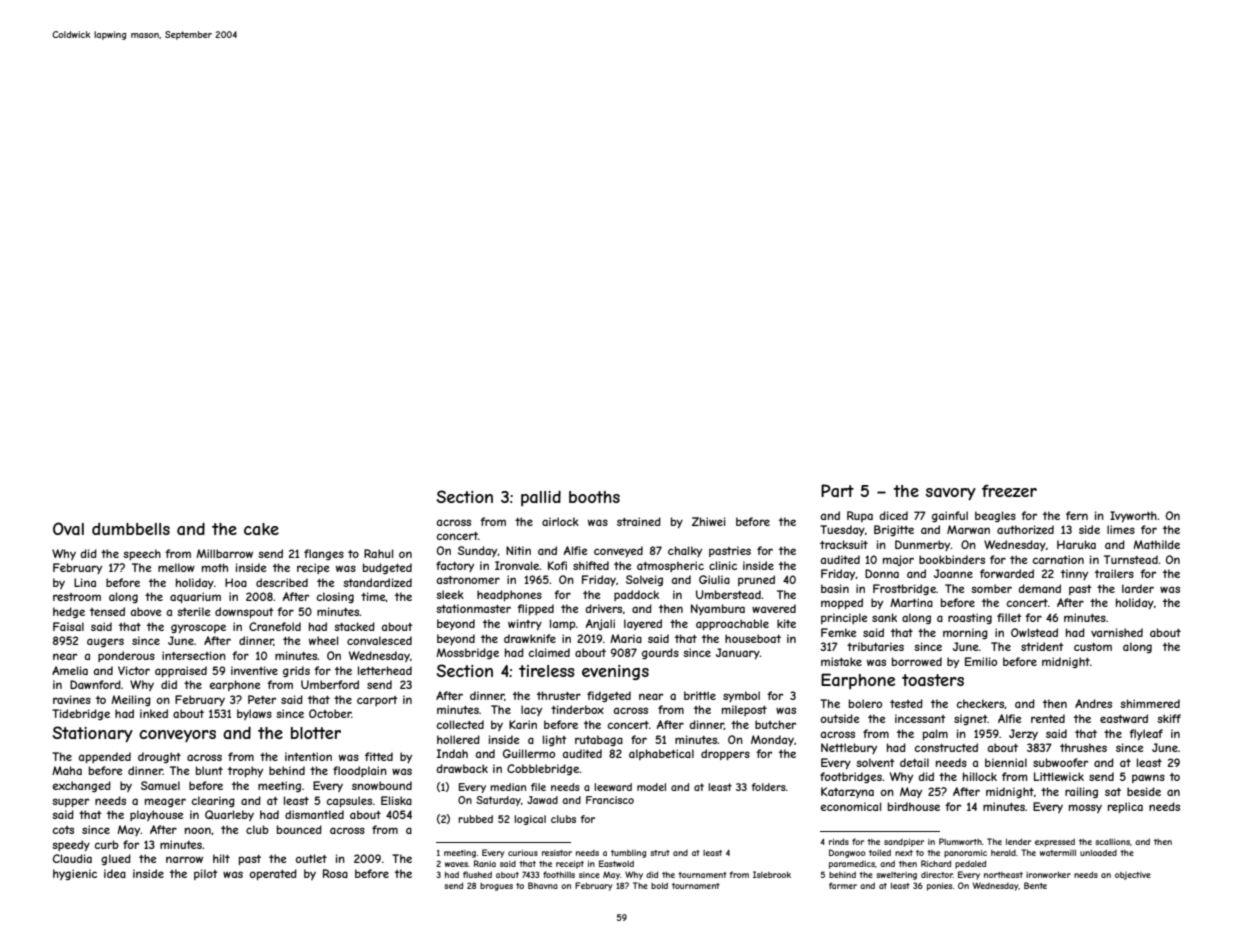 The image size is (1233, 952). I want to click on fern, so click(1077, 515).
